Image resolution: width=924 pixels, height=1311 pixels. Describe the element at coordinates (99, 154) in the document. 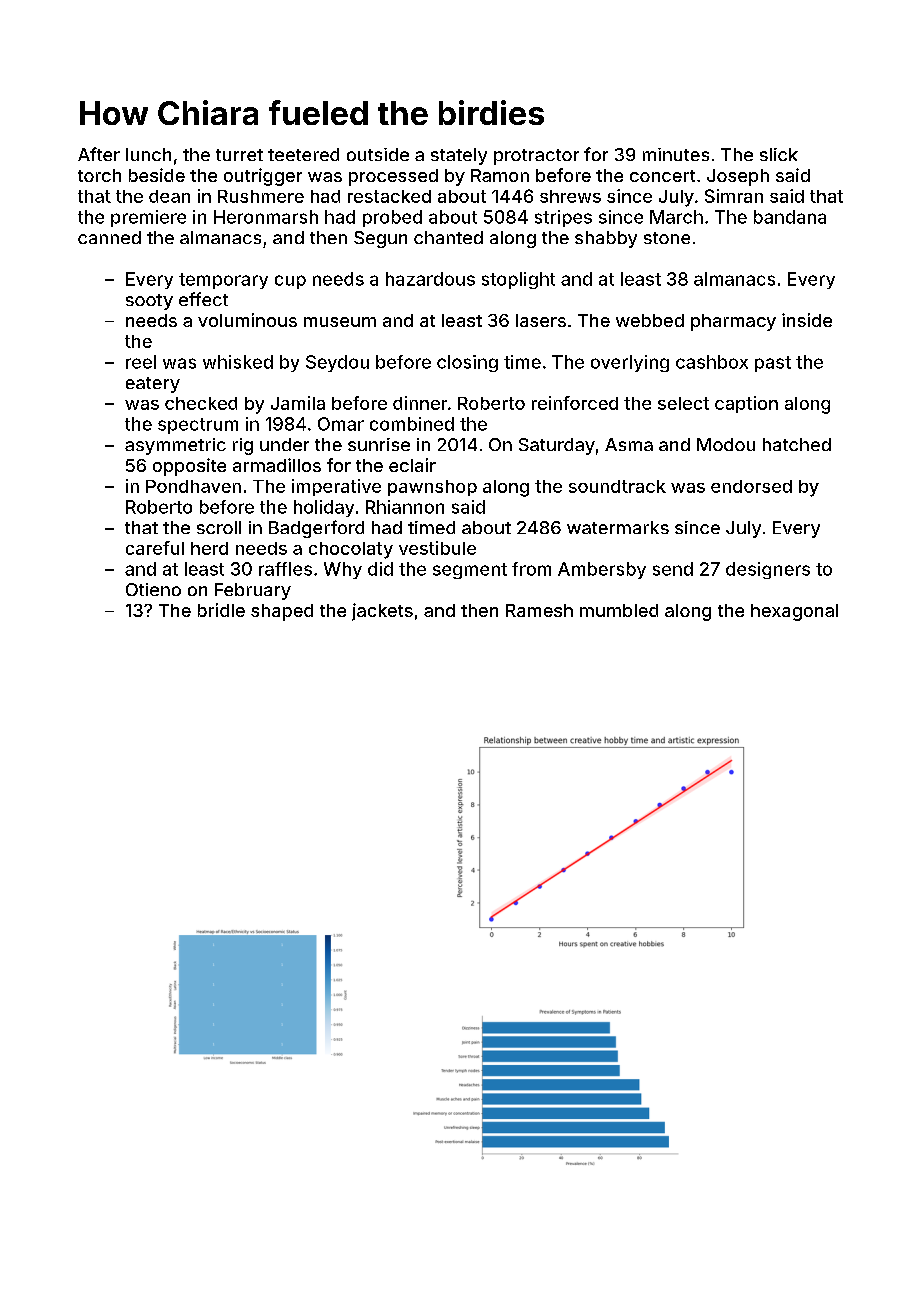

I see `After` at that location.
